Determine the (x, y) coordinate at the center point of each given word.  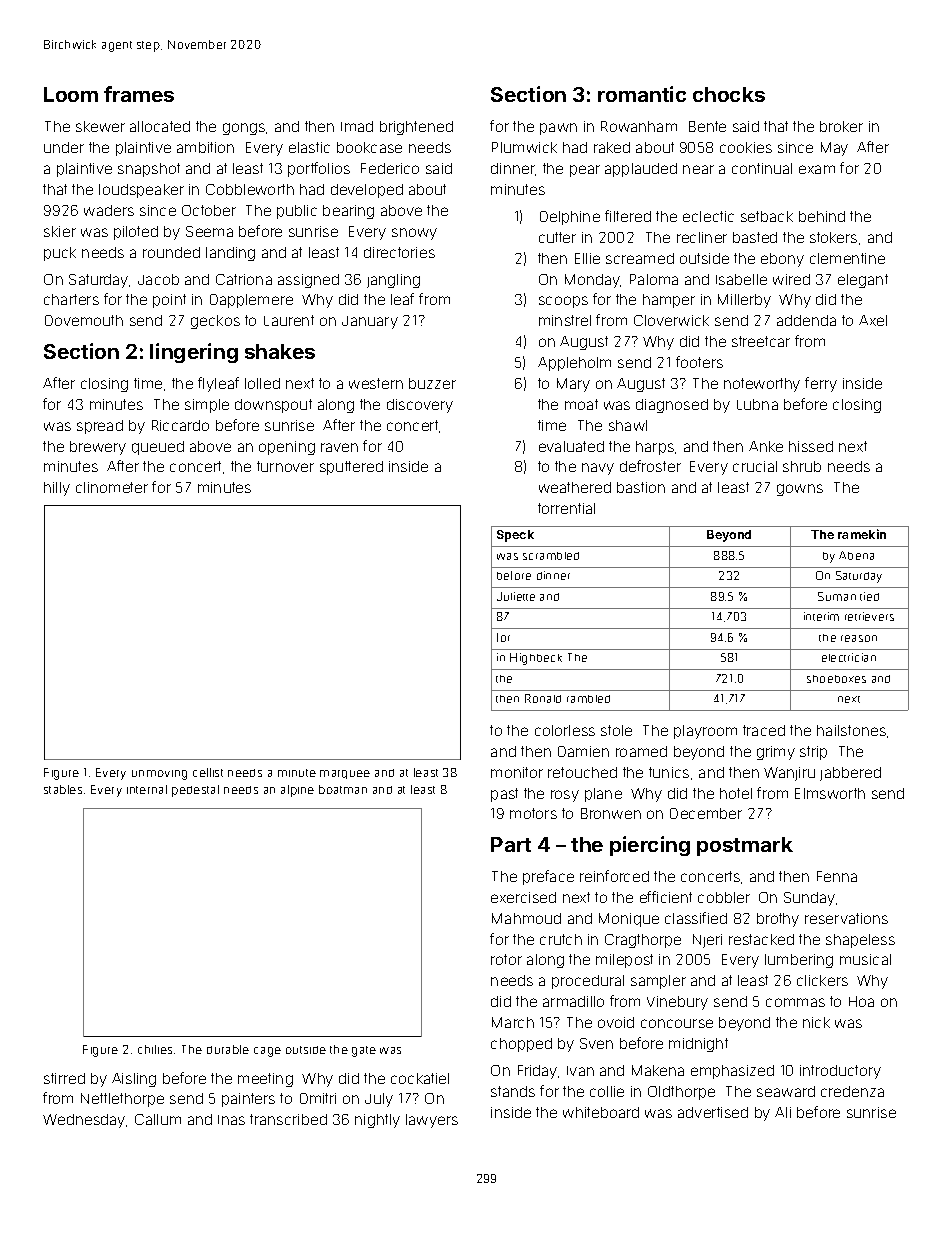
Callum (158, 1119)
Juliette (516, 596)
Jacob (158, 279)
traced (764, 730)
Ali (783, 1112)
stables (63, 789)
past (504, 795)
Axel (873, 320)
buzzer (432, 383)
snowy (414, 234)
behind (822, 216)
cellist (208, 772)
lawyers (432, 1121)
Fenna (837, 876)
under (64, 147)
